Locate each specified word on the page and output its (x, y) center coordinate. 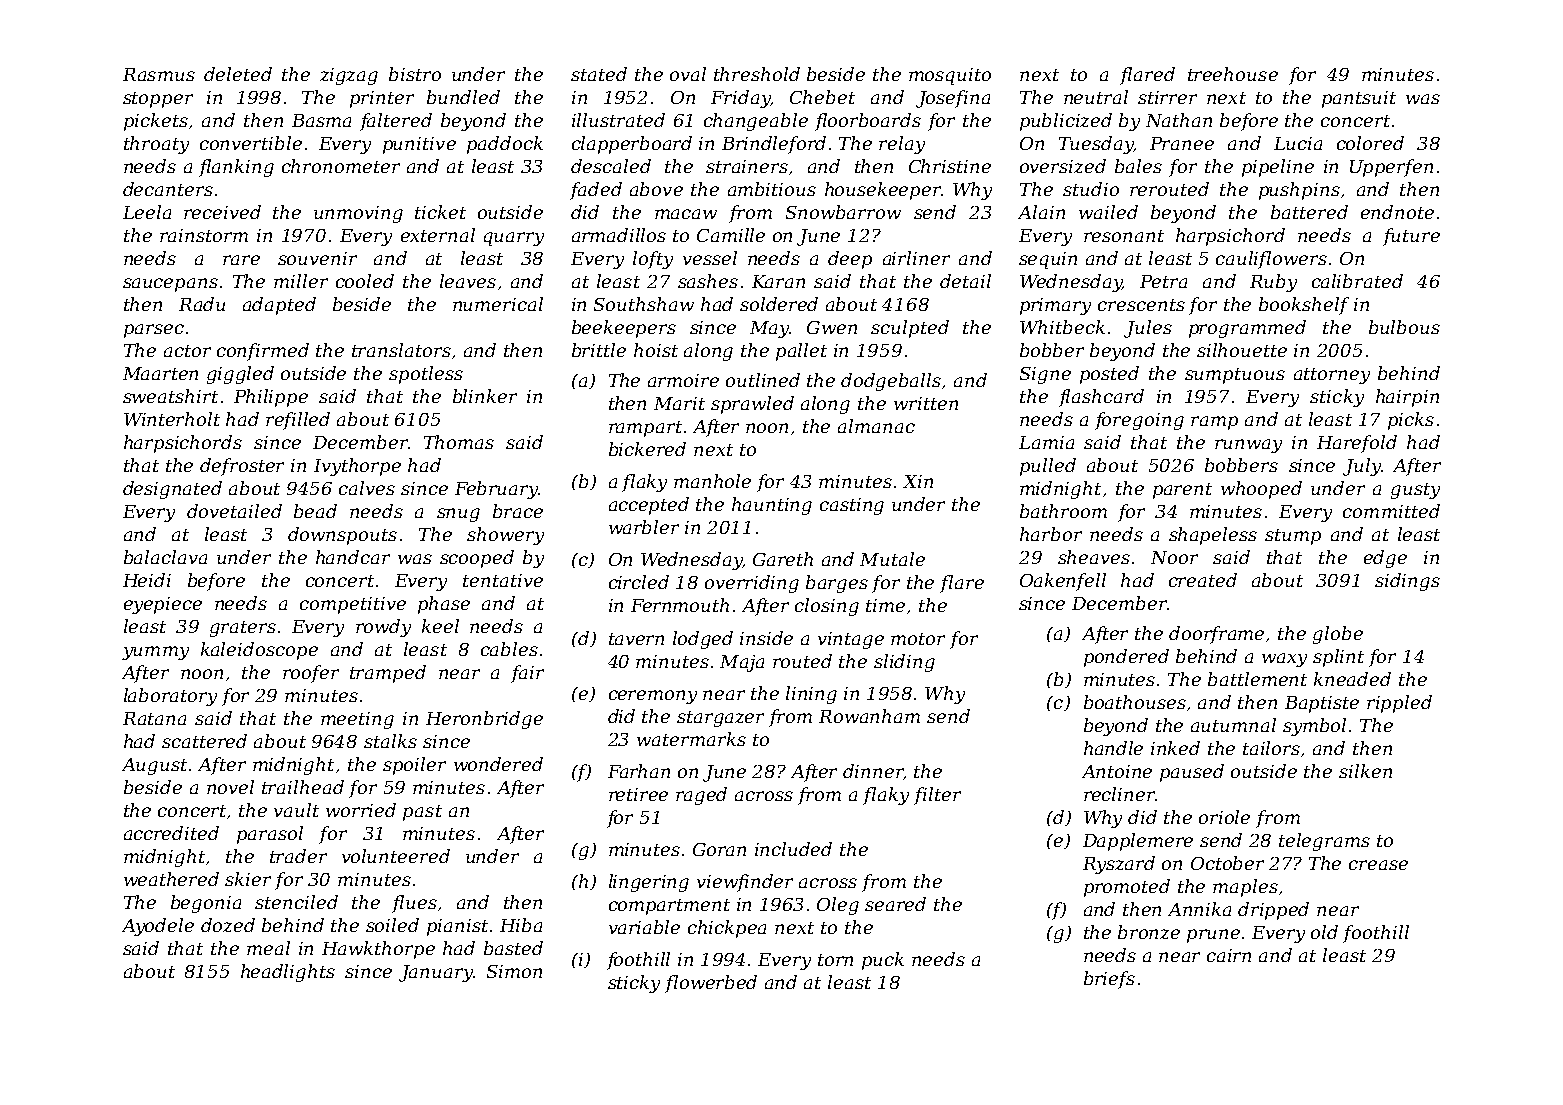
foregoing (1139, 421)
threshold (757, 74)
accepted (649, 506)
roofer (311, 674)
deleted (238, 74)
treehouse (1233, 74)
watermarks (691, 739)
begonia (206, 904)
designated (172, 490)
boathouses (1135, 702)
